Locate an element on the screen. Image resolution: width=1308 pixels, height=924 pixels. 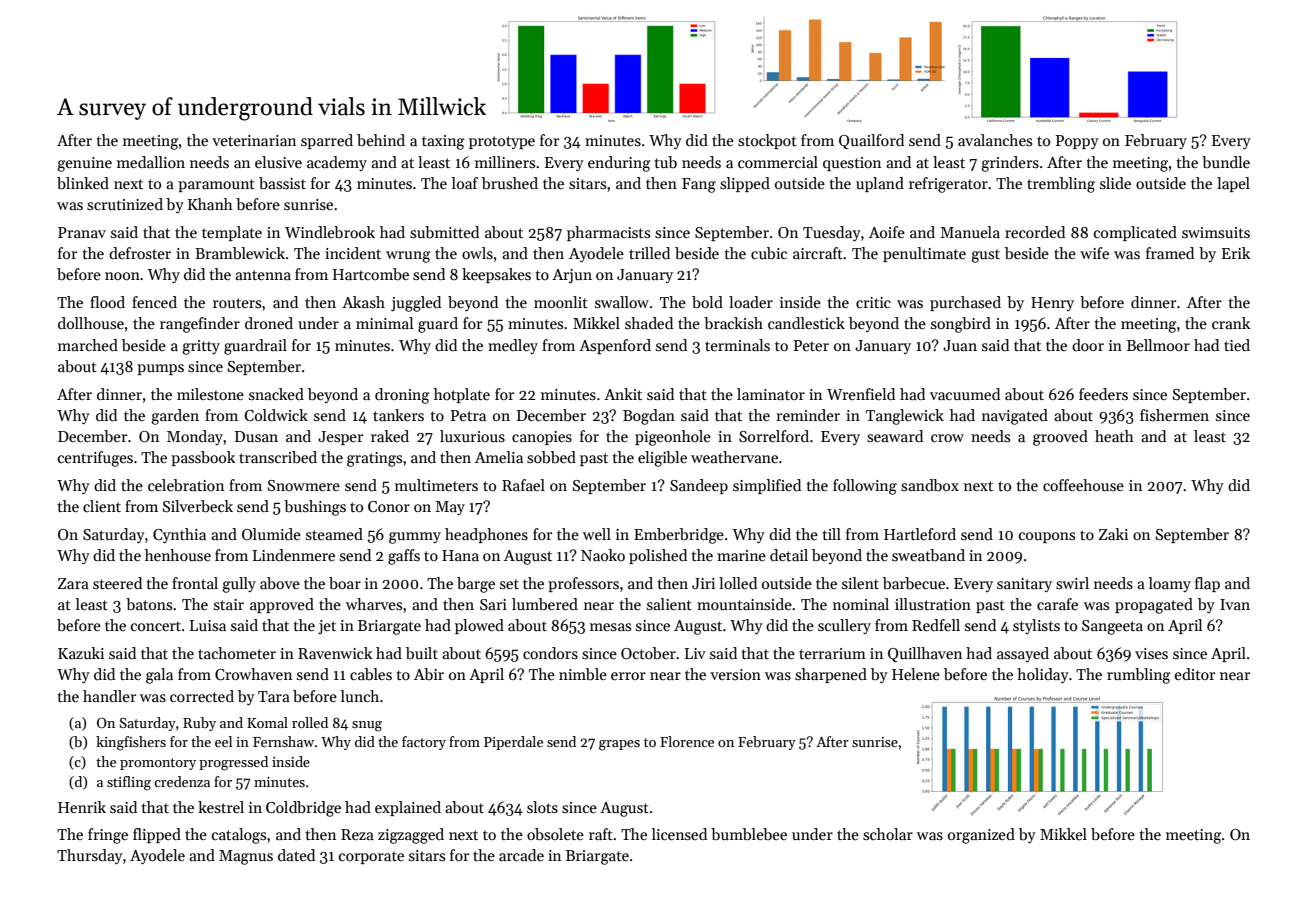
Jesper is located at coordinates (340, 438).
